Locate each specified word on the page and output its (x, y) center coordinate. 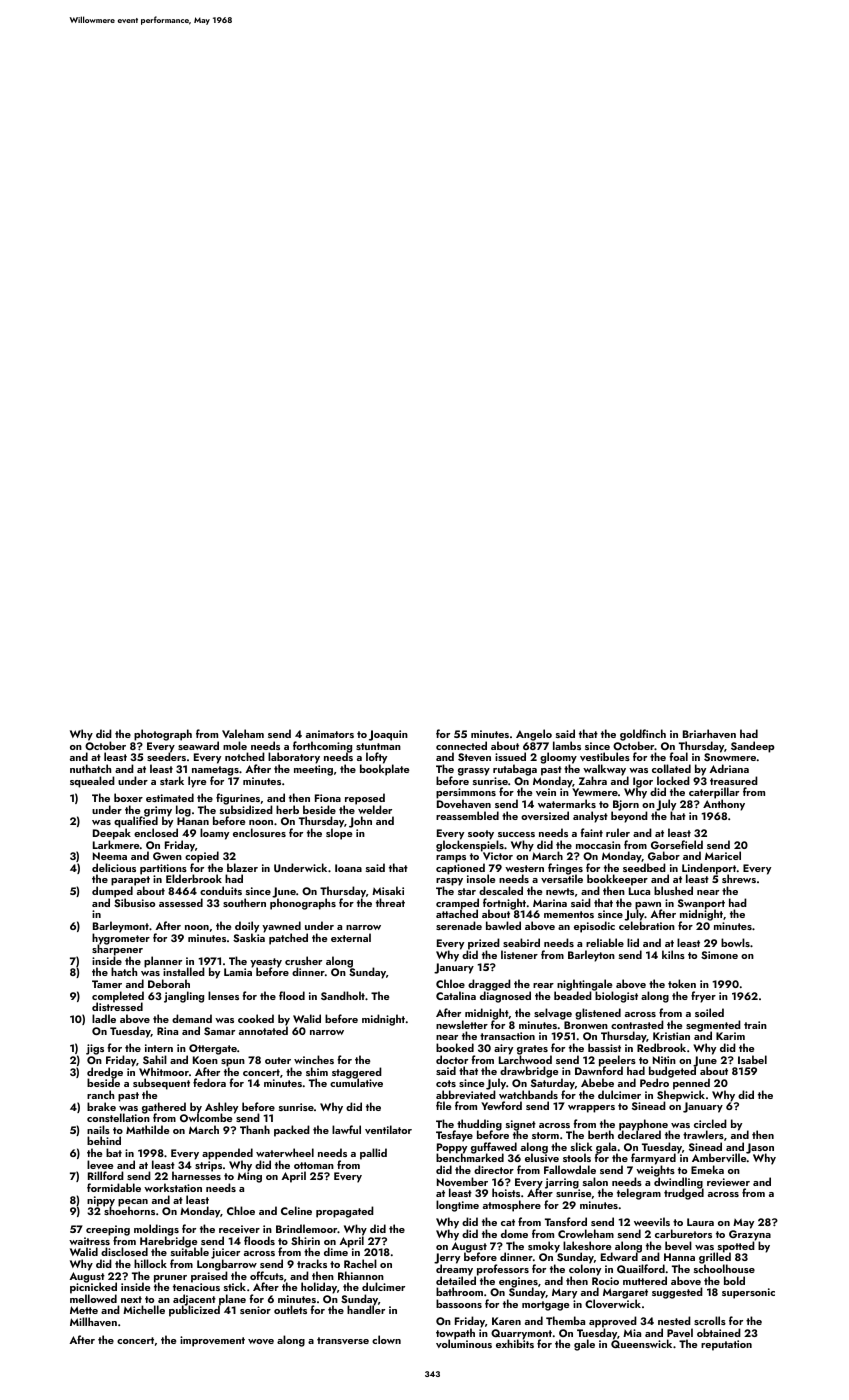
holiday (319, 1288)
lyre (197, 782)
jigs (95, 1049)
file (443, 1105)
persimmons (466, 794)
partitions (163, 869)
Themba (565, 1320)
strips (208, 1166)
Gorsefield (677, 844)
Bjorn (626, 805)
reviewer (728, 1182)
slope (339, 834)
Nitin (664, 1060)
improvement (212, 1341)
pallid (373, 1154)
